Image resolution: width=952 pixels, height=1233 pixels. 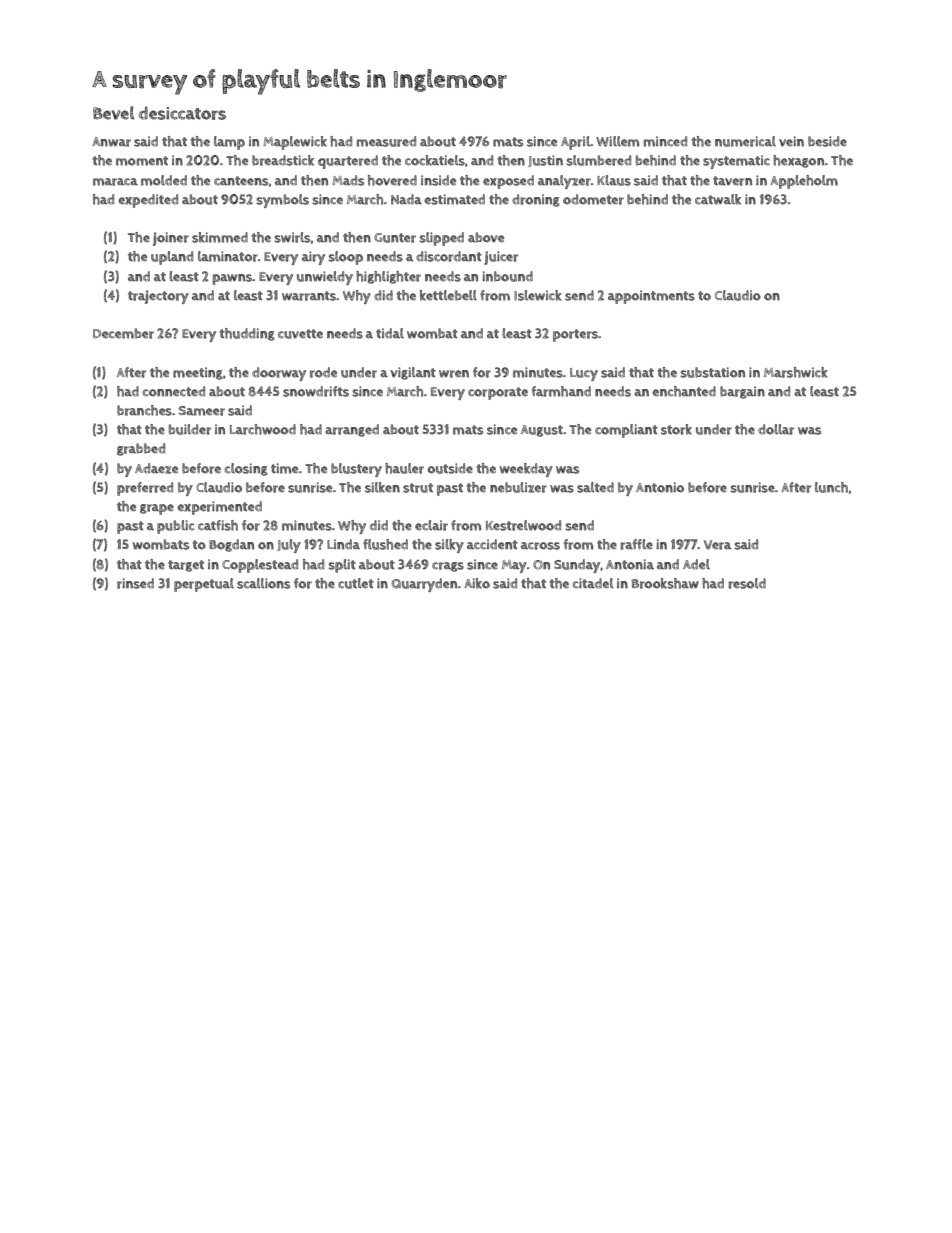 What do you see at coordinates (435, 160) in the screenshot?
I see `cockatiels` at bounding box center [435, 160].
